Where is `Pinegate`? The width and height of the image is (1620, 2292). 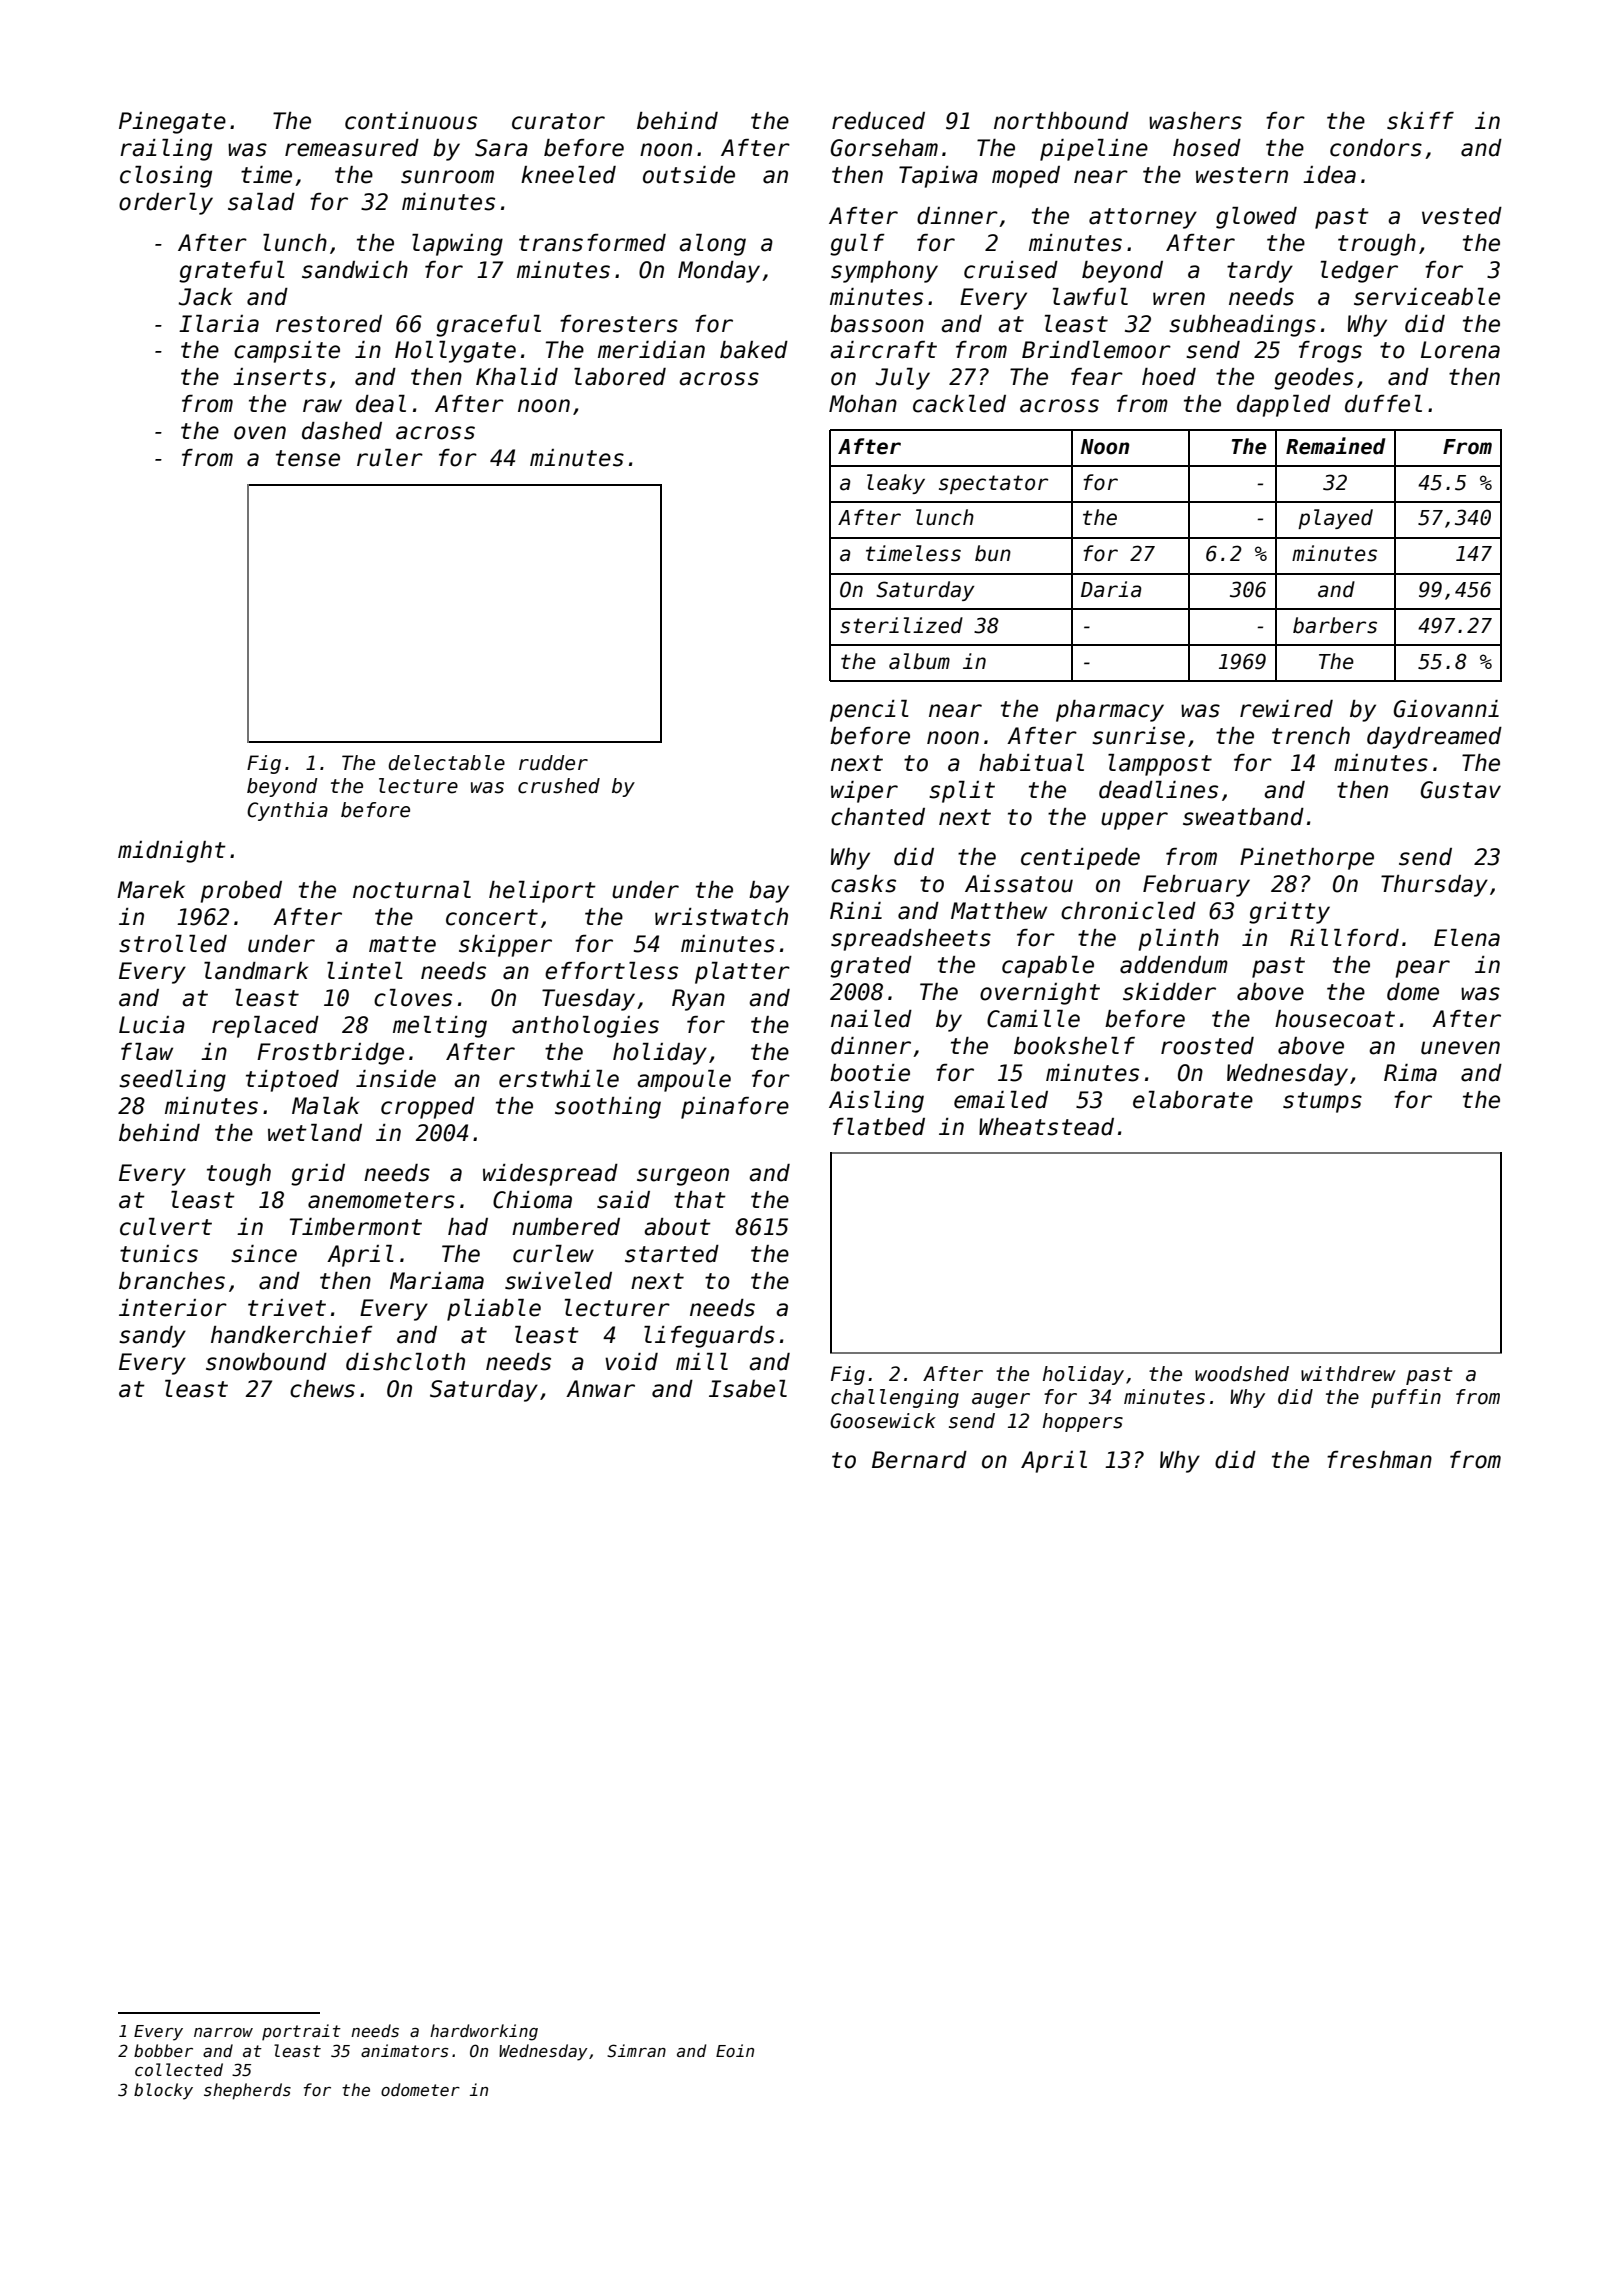 Pinegate is located at coordinates (172, 123).
